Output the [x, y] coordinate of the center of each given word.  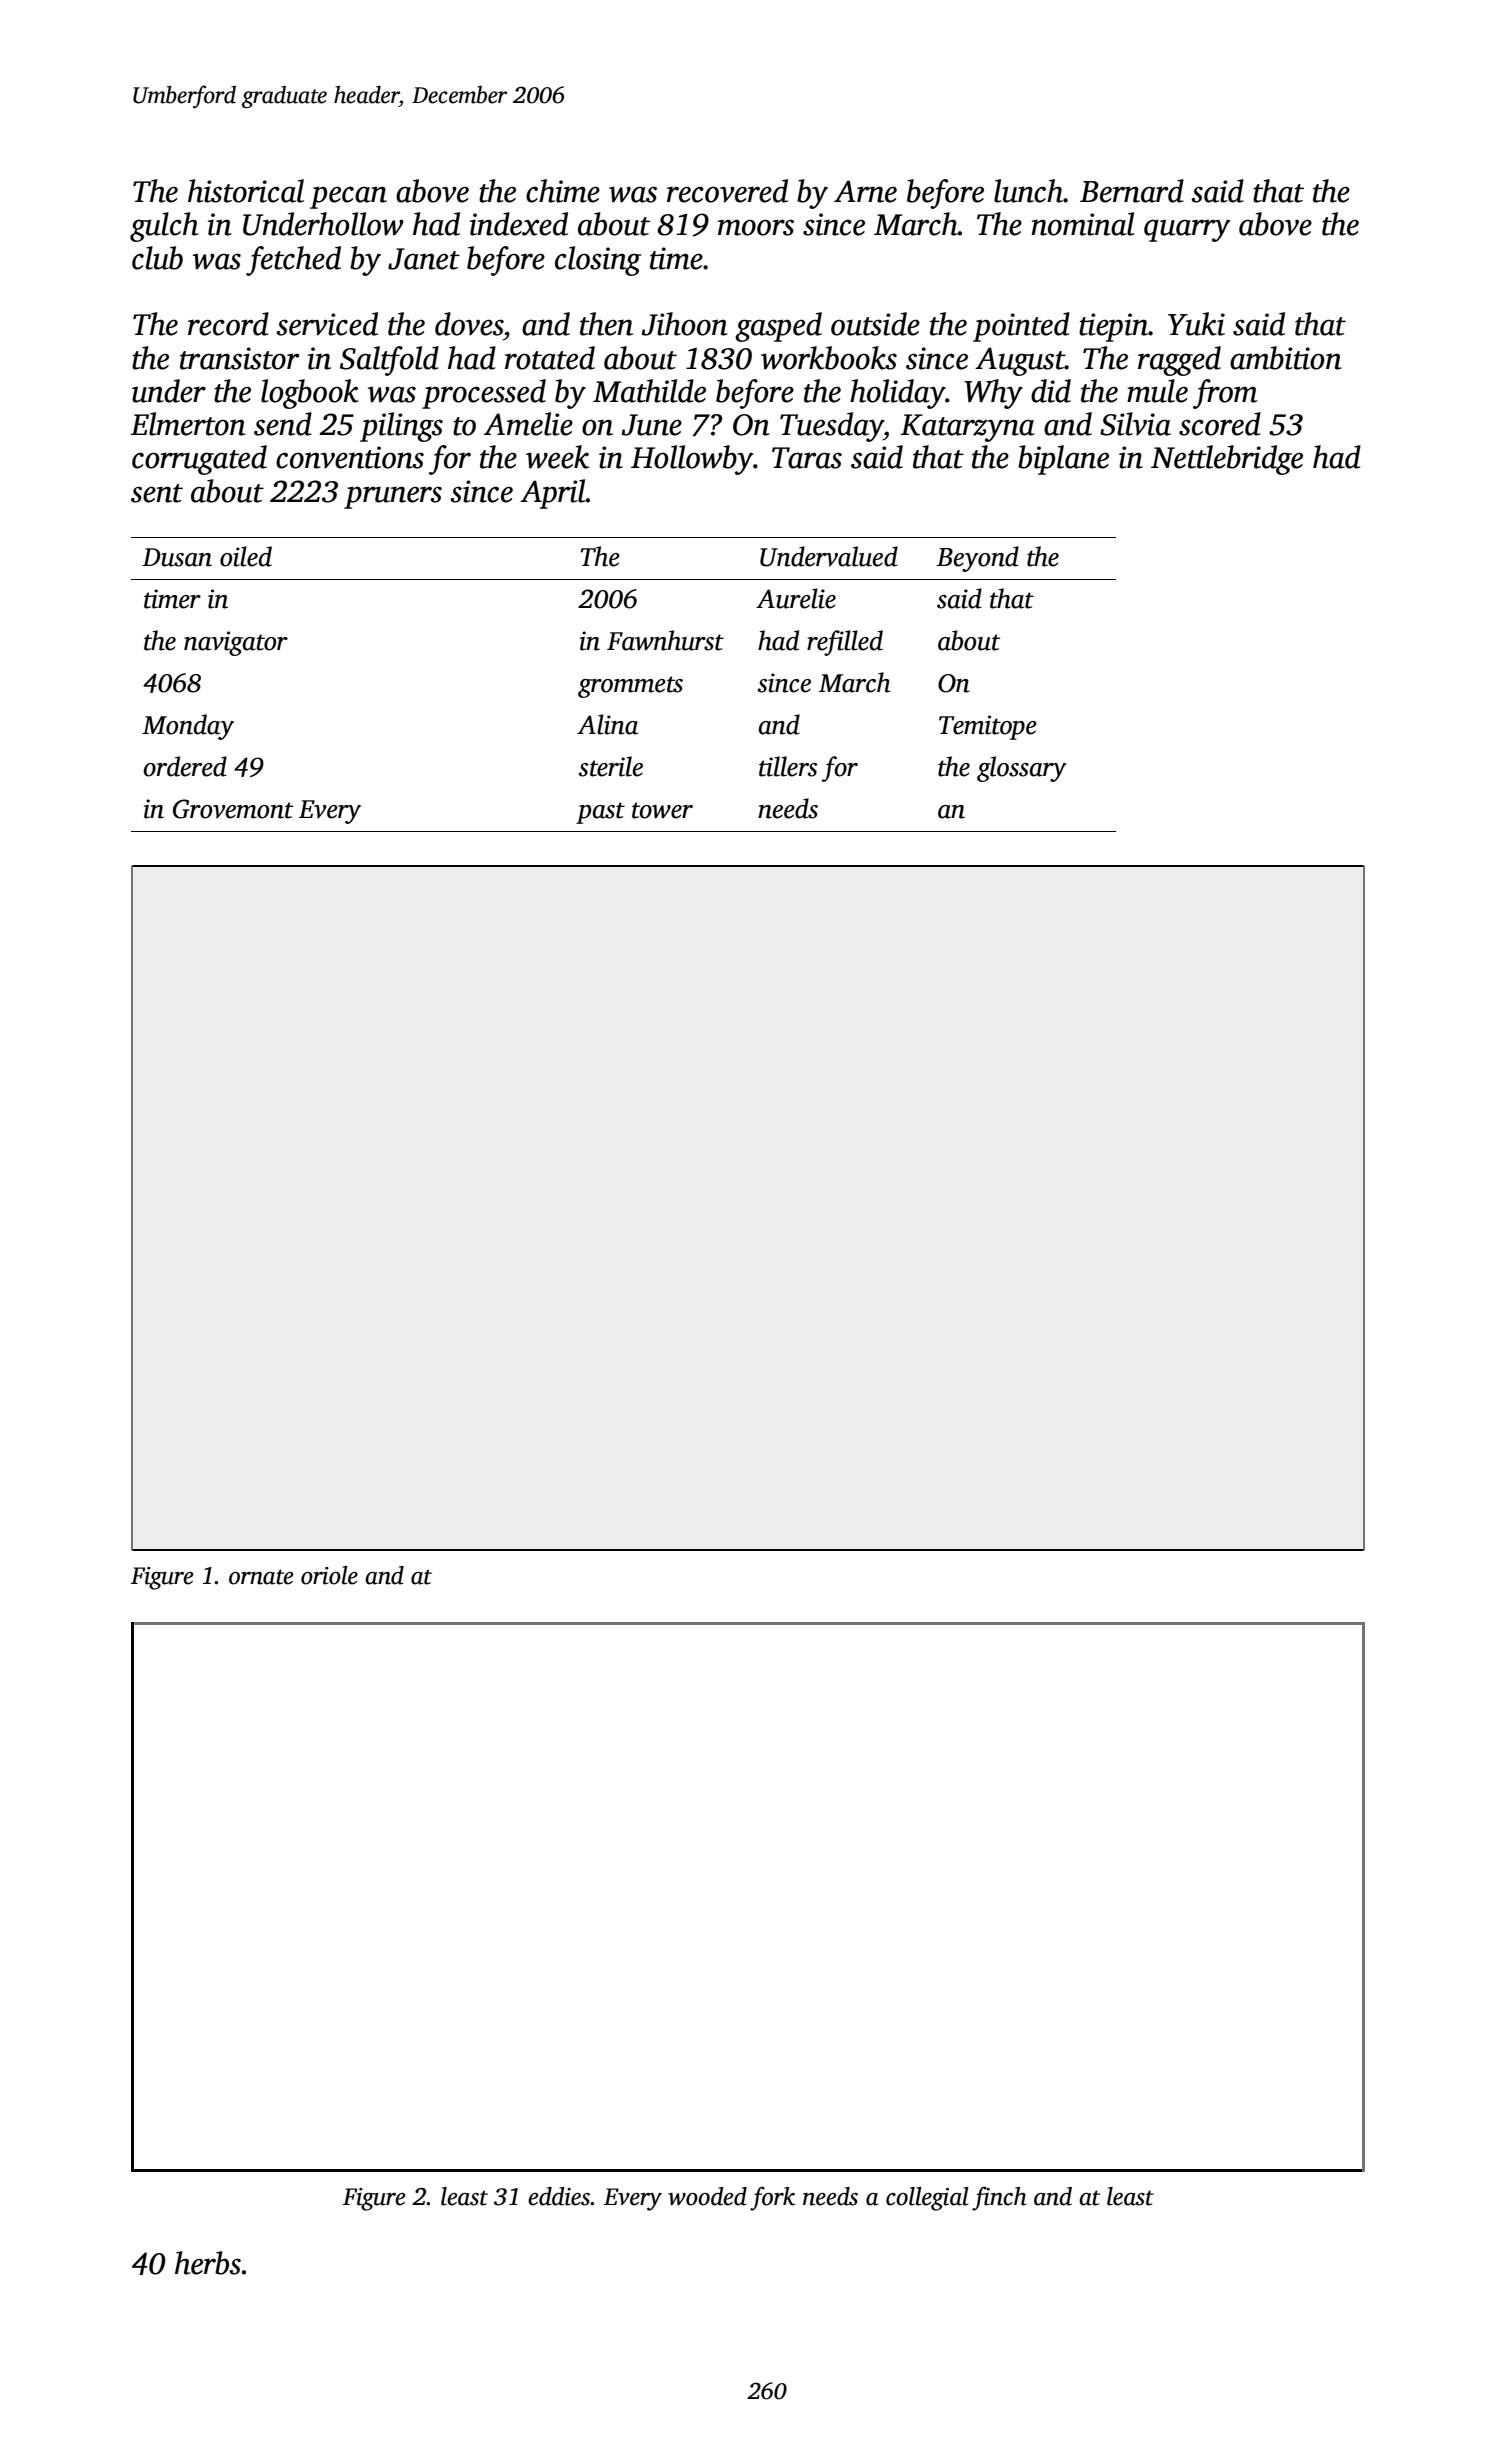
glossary [1021, 769]
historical [246, 191]
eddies [559, 2196]
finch [999, 2198]
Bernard [1132, 191]
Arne [865, 191]
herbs [208, 2263]
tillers [788, 766]
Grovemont [233, 809]
